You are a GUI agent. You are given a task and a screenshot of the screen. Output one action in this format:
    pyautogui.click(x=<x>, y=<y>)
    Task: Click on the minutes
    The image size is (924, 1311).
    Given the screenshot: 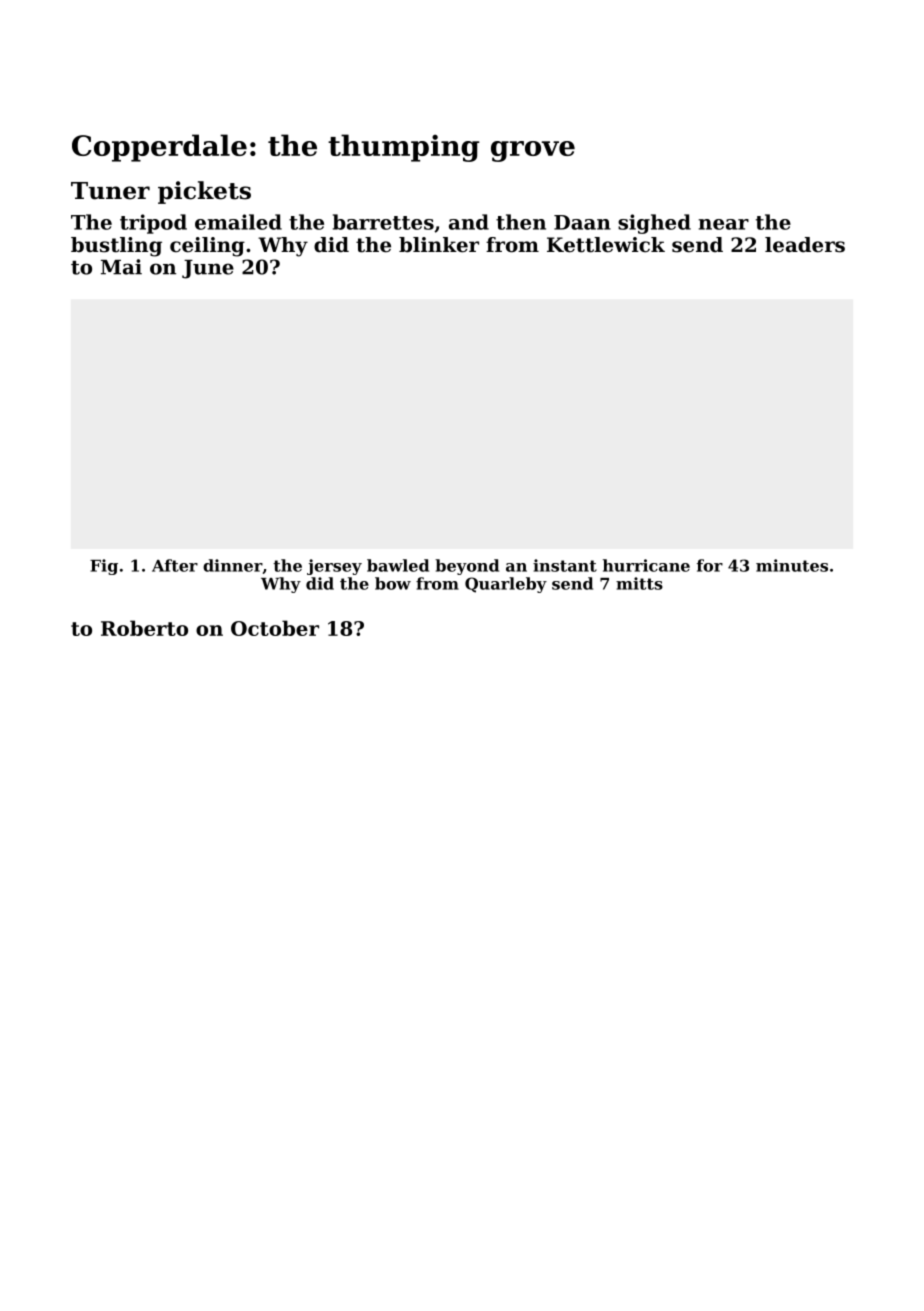 What is the action you would take?
    pyautogui.click(x=792, y=565)
